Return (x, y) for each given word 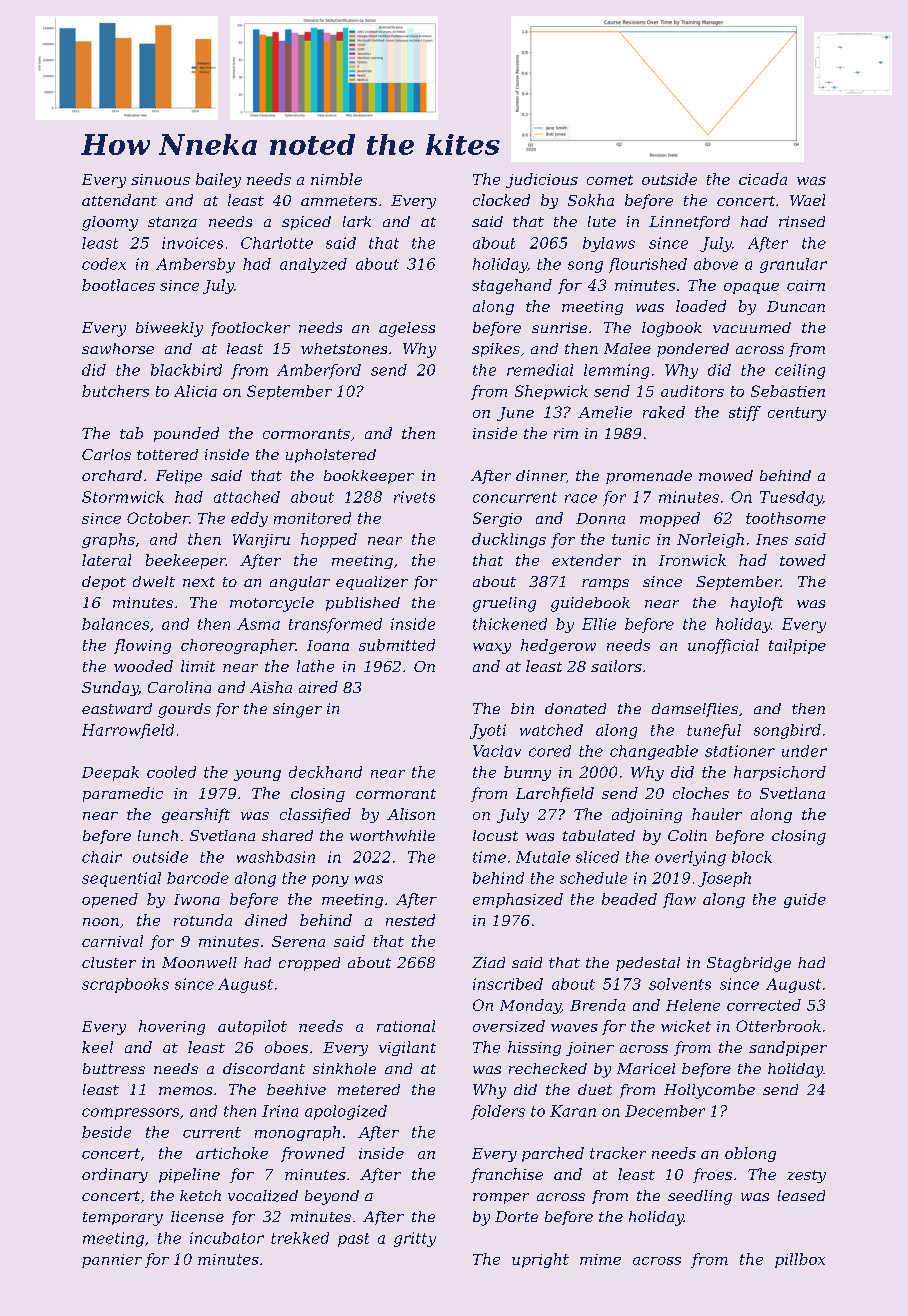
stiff (745, 413)
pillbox (800, 1260)
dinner (541, 475)
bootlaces (118, 285)
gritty (415, 1239)
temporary (123, 1219)
